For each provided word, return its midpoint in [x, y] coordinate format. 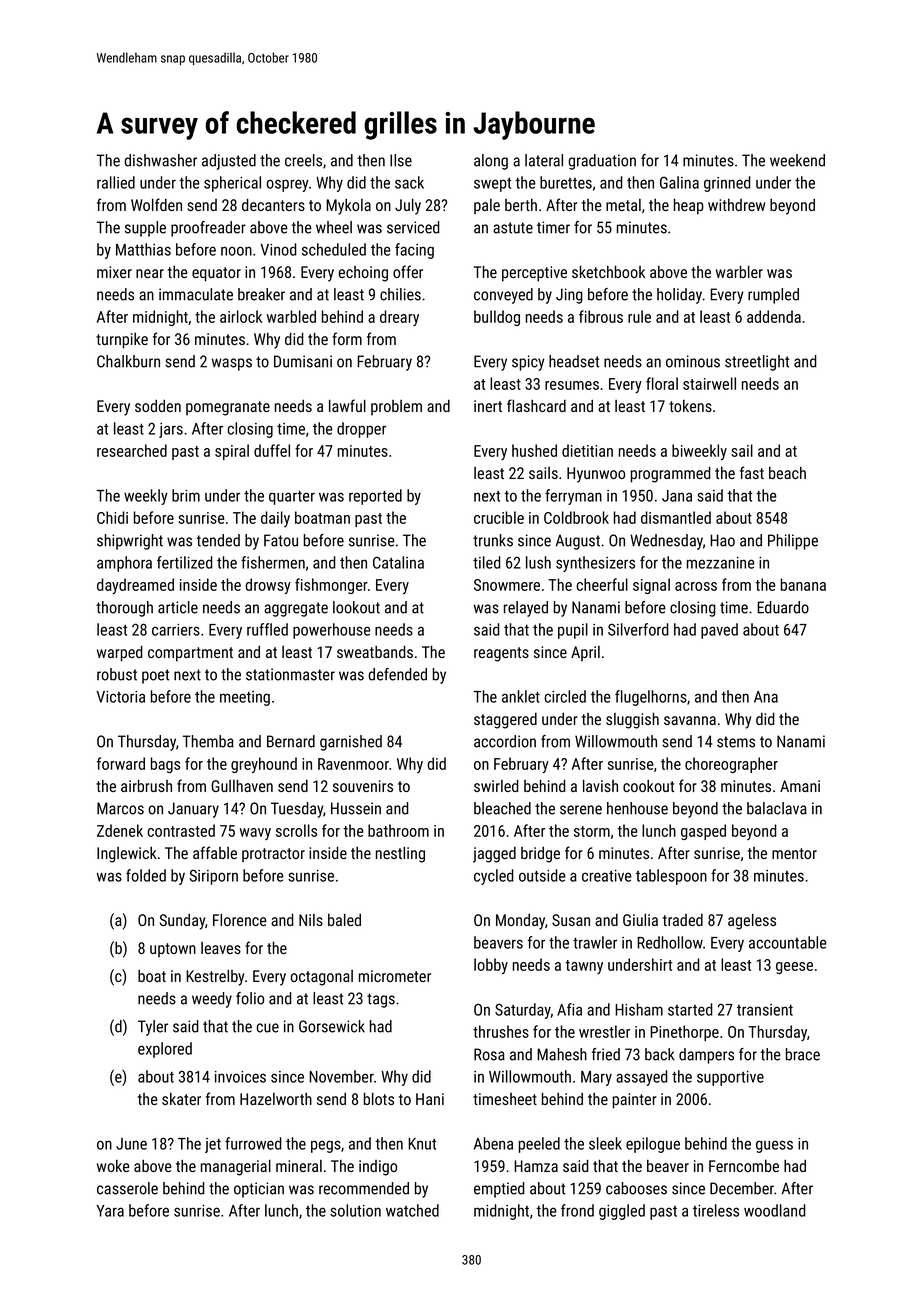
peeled [539, 1145]
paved [719, 631]
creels [303, 160]
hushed [534, 450]
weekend [797, 160]
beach [787, 473]
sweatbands [375, 651]
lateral [544, 160]
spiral [232, 452]
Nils [311, 920]
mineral [299, 1166]
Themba [208, 741]
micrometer [395, 976]
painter [635, 1101]
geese [794, 968]
